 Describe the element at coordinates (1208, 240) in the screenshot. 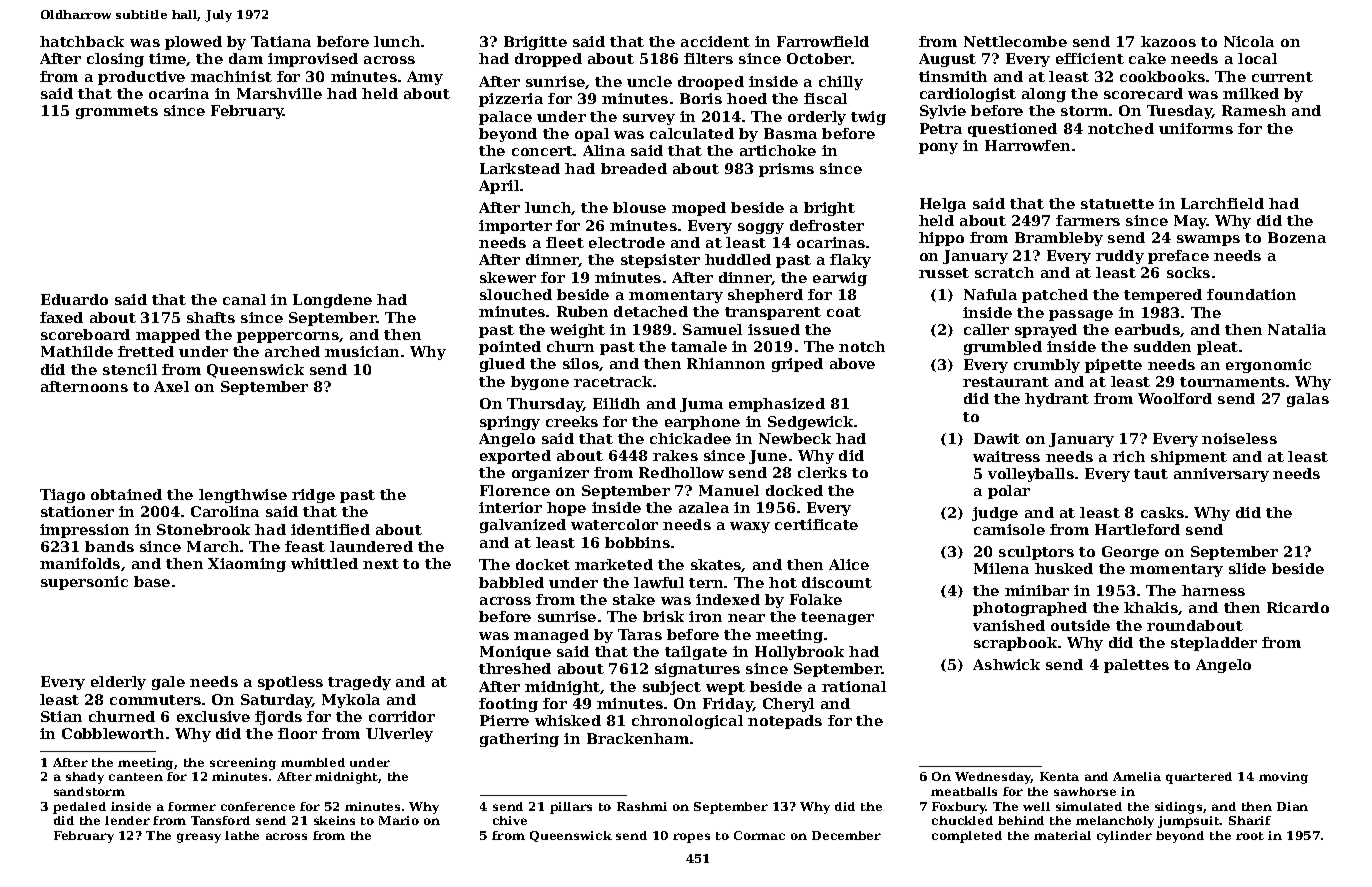

I see `swamps` at that location.
